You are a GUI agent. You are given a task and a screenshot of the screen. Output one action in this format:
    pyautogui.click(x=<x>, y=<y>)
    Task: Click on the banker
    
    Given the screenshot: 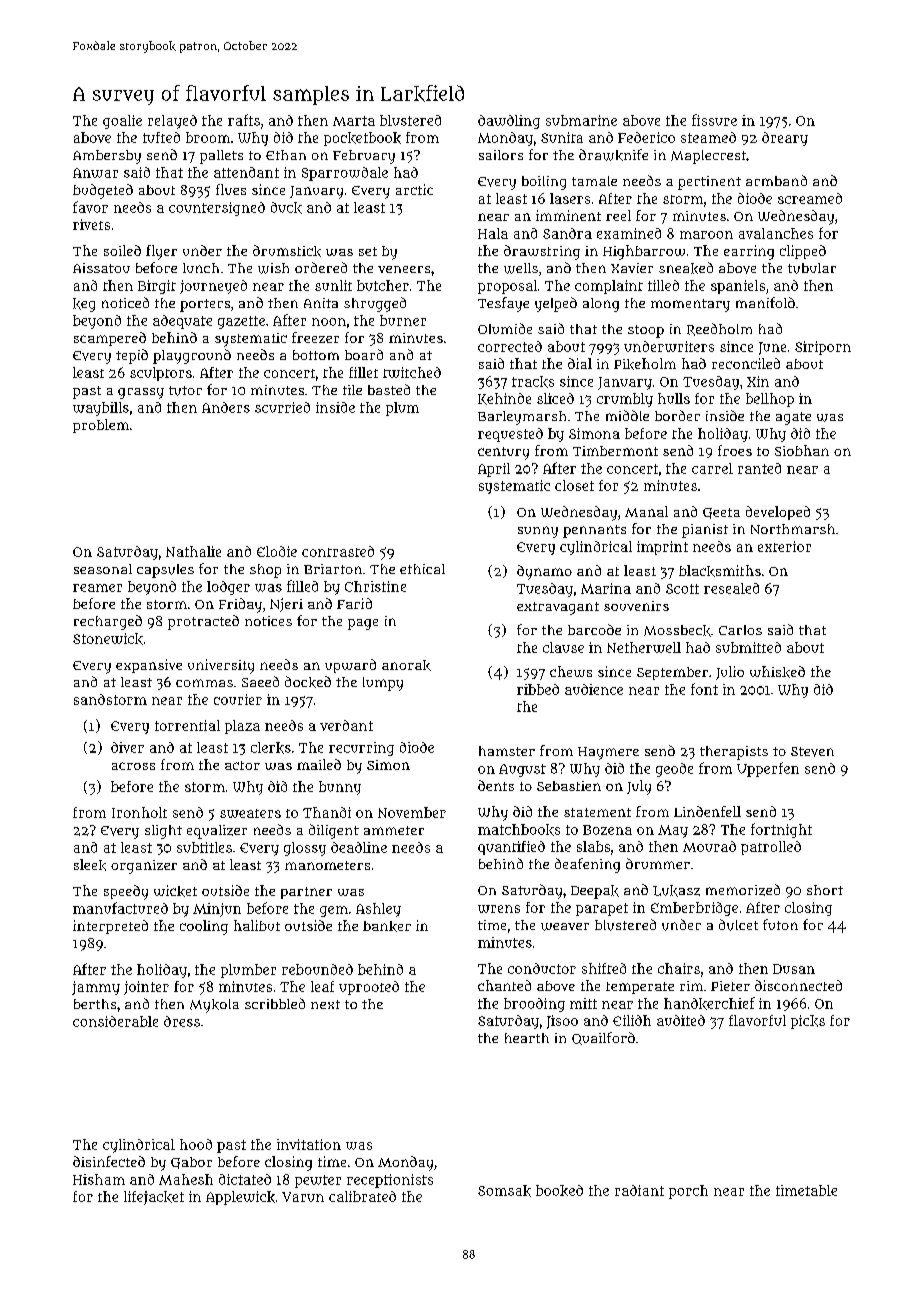 What is the action you would take?
    pyautogui.click(x=387, y=926)
